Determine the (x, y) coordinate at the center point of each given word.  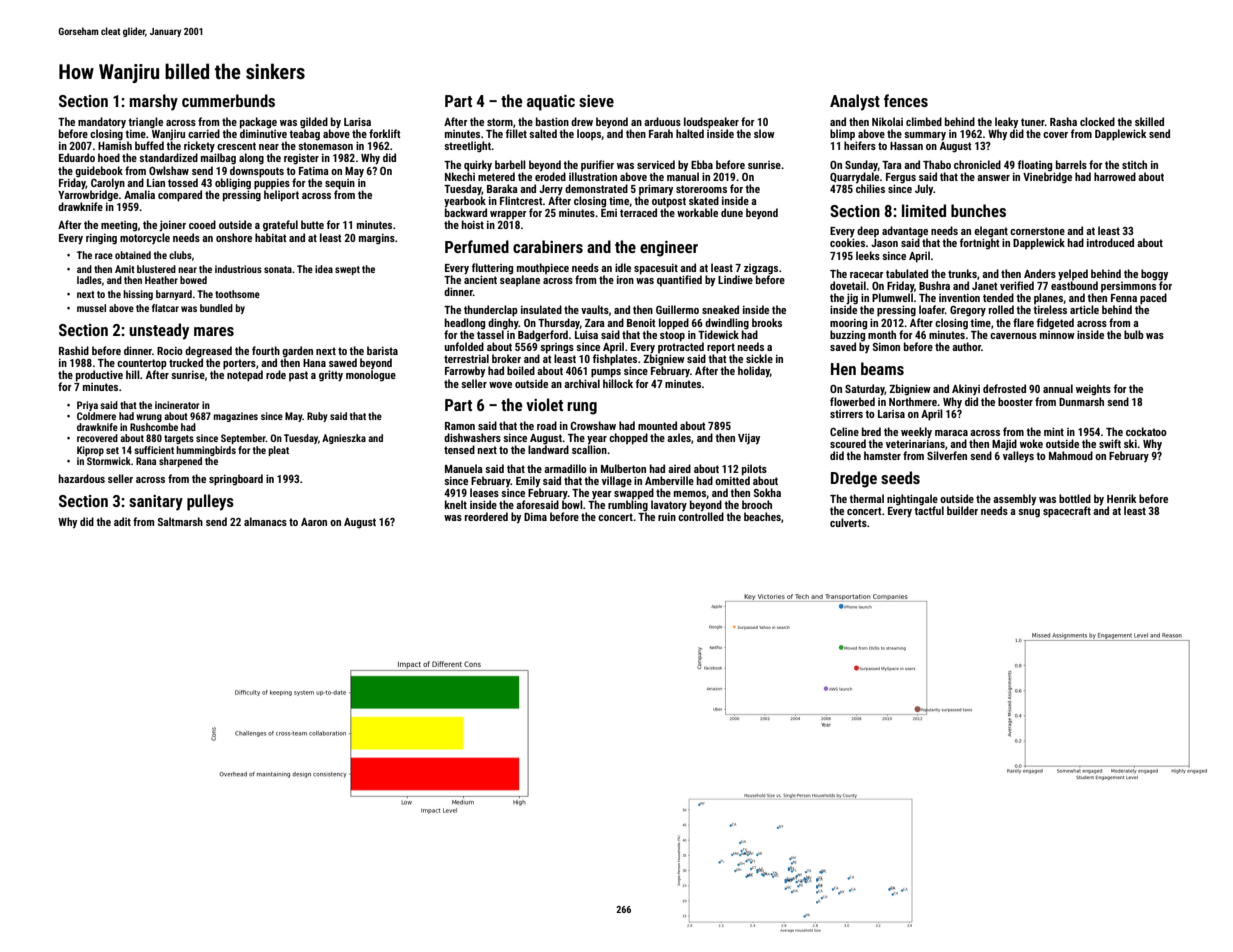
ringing (101, 239)
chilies (870, 188)
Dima (535, 517)
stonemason (325, 146)
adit (122, 521)
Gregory (968, 311)
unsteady (159, 331)
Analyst (855, 102)
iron (625, 280)
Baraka (502, 188)
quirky (478, 166)
